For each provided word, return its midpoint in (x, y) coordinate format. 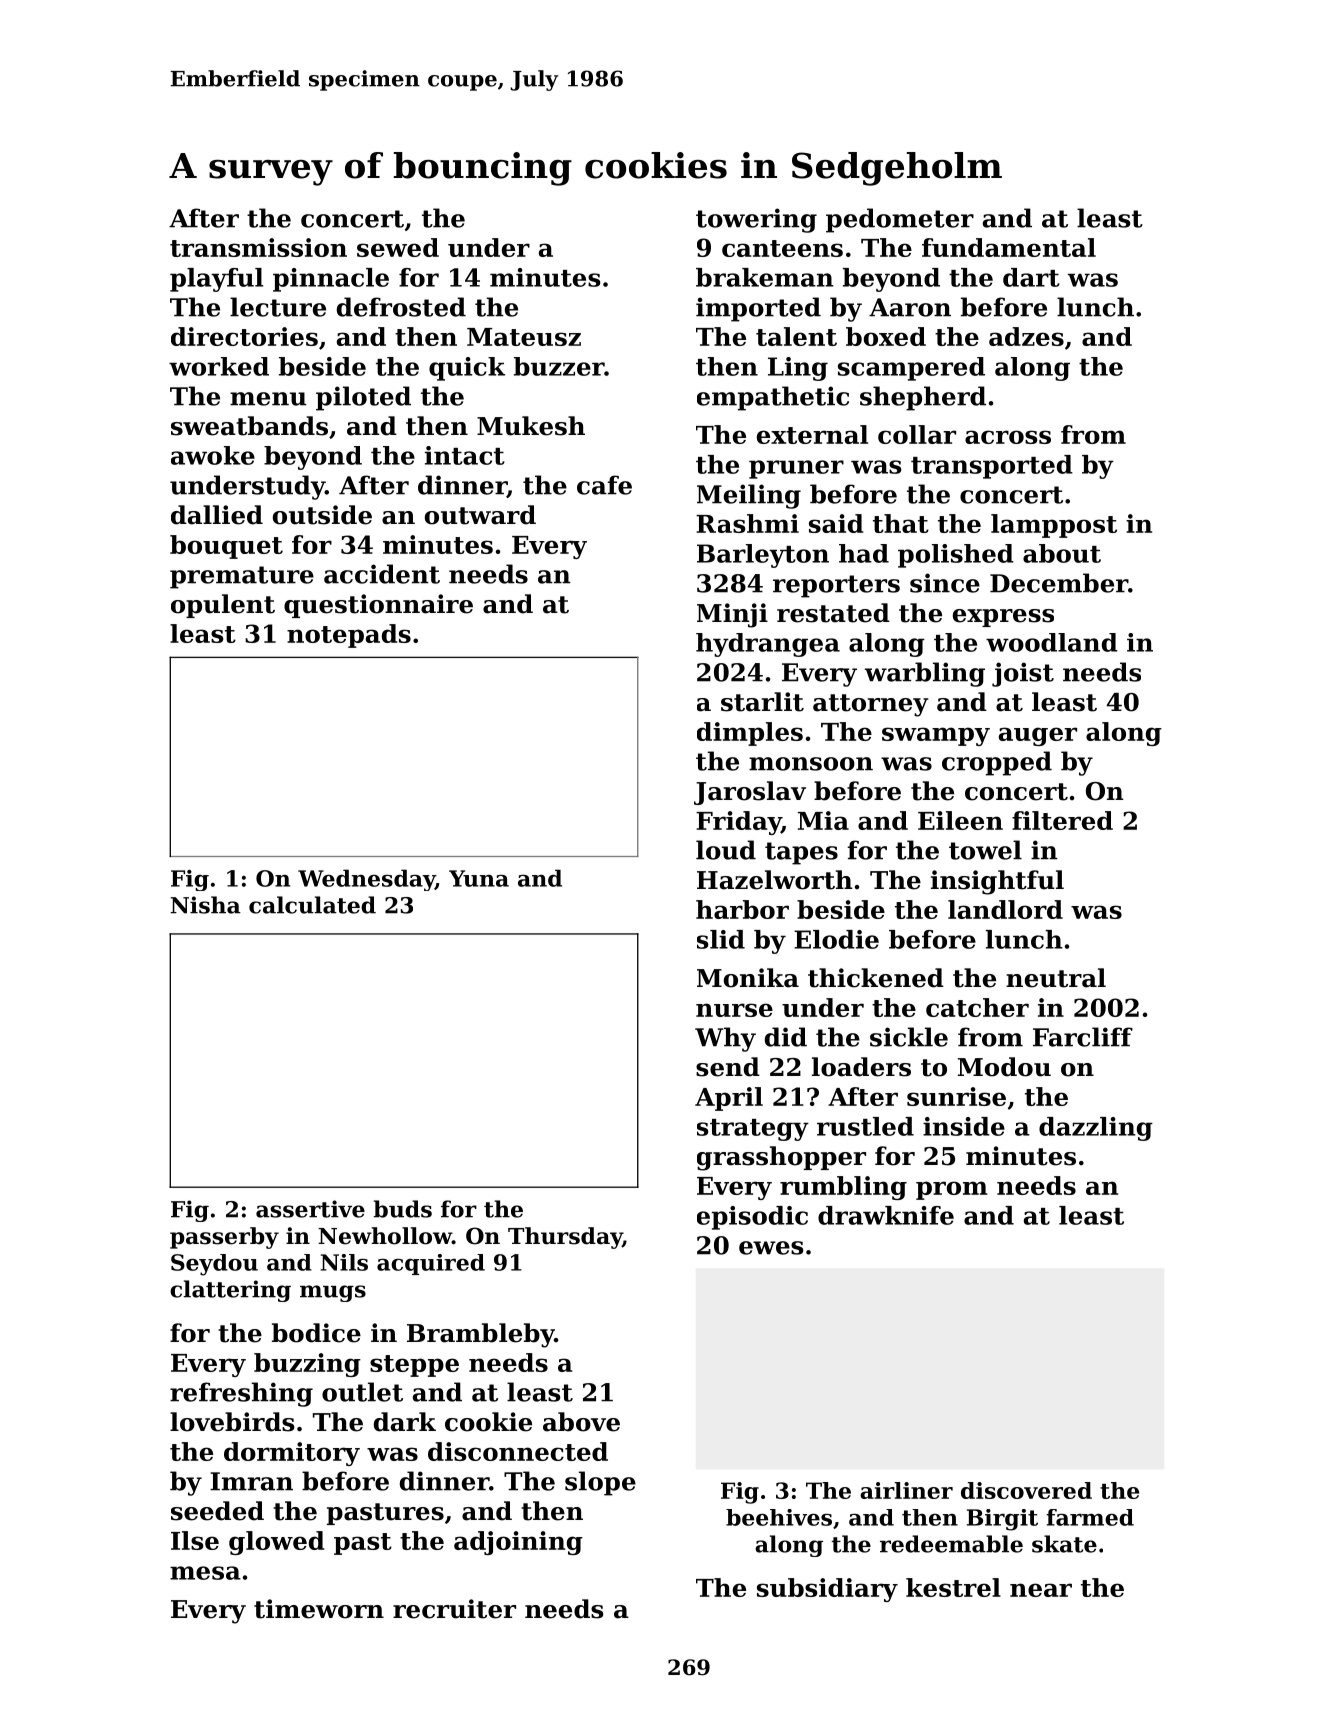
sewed (398, 247)
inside (964, 1126)
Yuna (479, 878)
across (1008, 437)
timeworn (319, 1609)
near (1041, 1590)
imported (758, 309)
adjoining (518, 1543)
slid (721, 939)
